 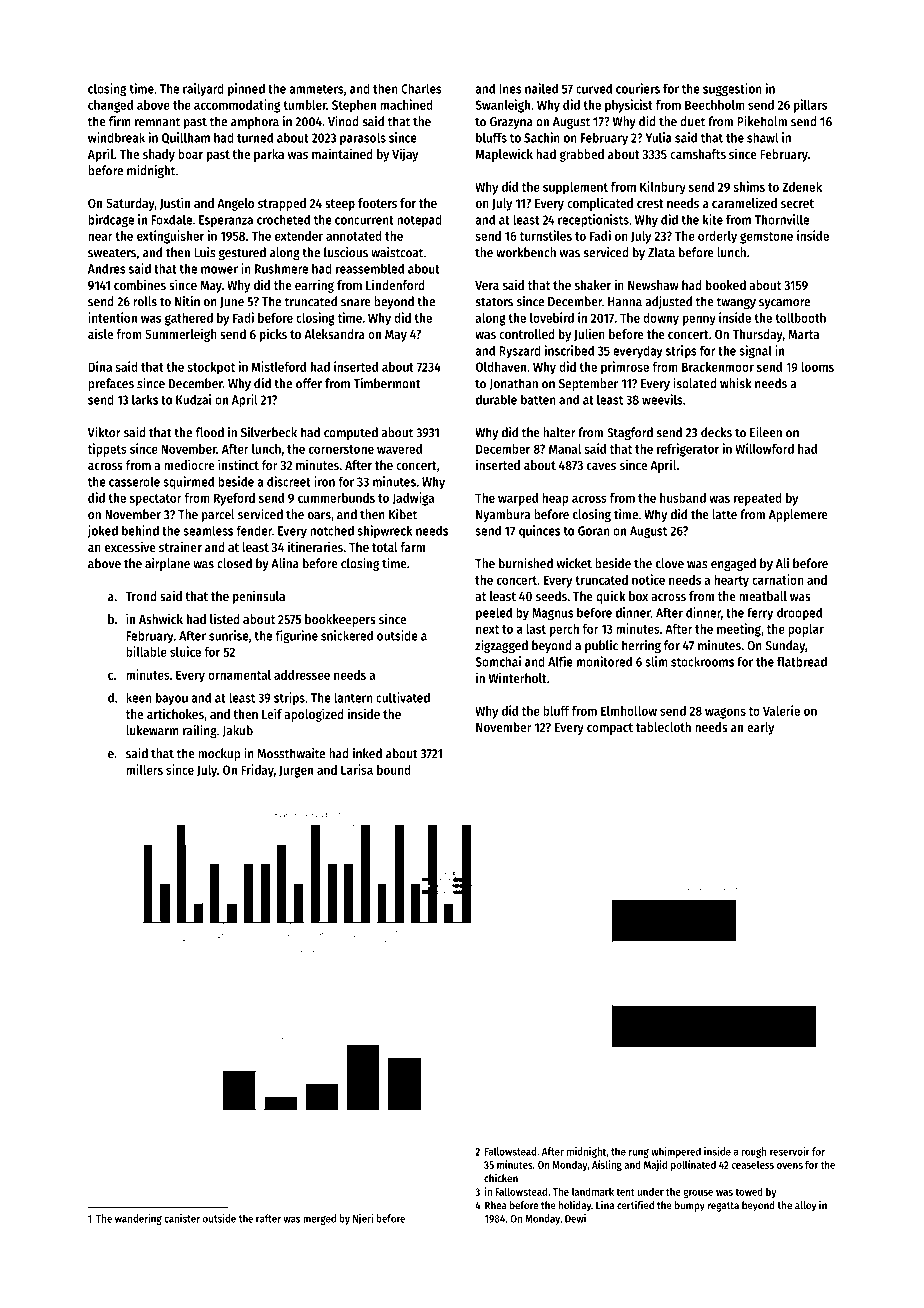 I want to click on last, so click(x=536, y=629).
